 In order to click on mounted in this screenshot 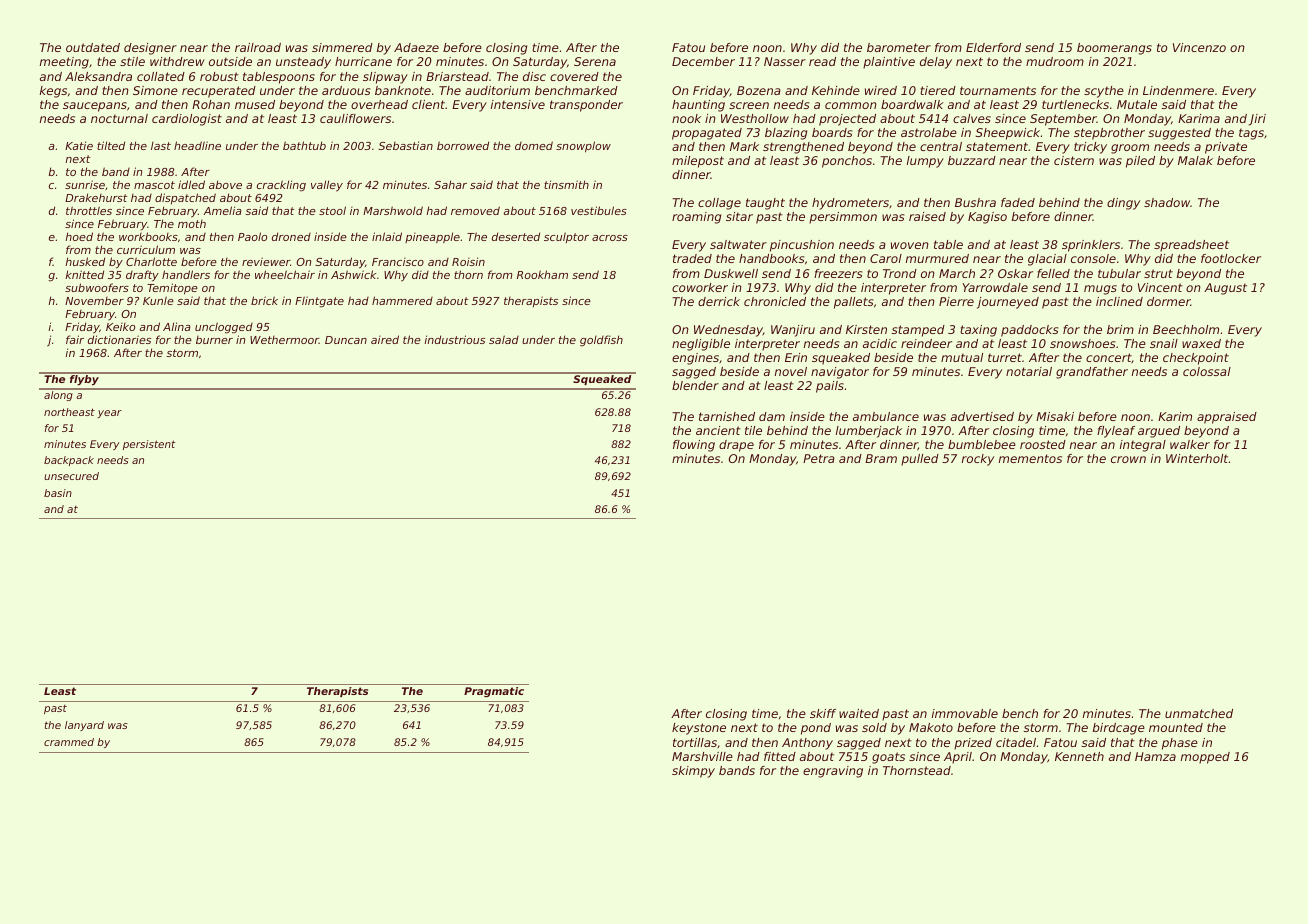, I will do `click(1176, 727)`.
